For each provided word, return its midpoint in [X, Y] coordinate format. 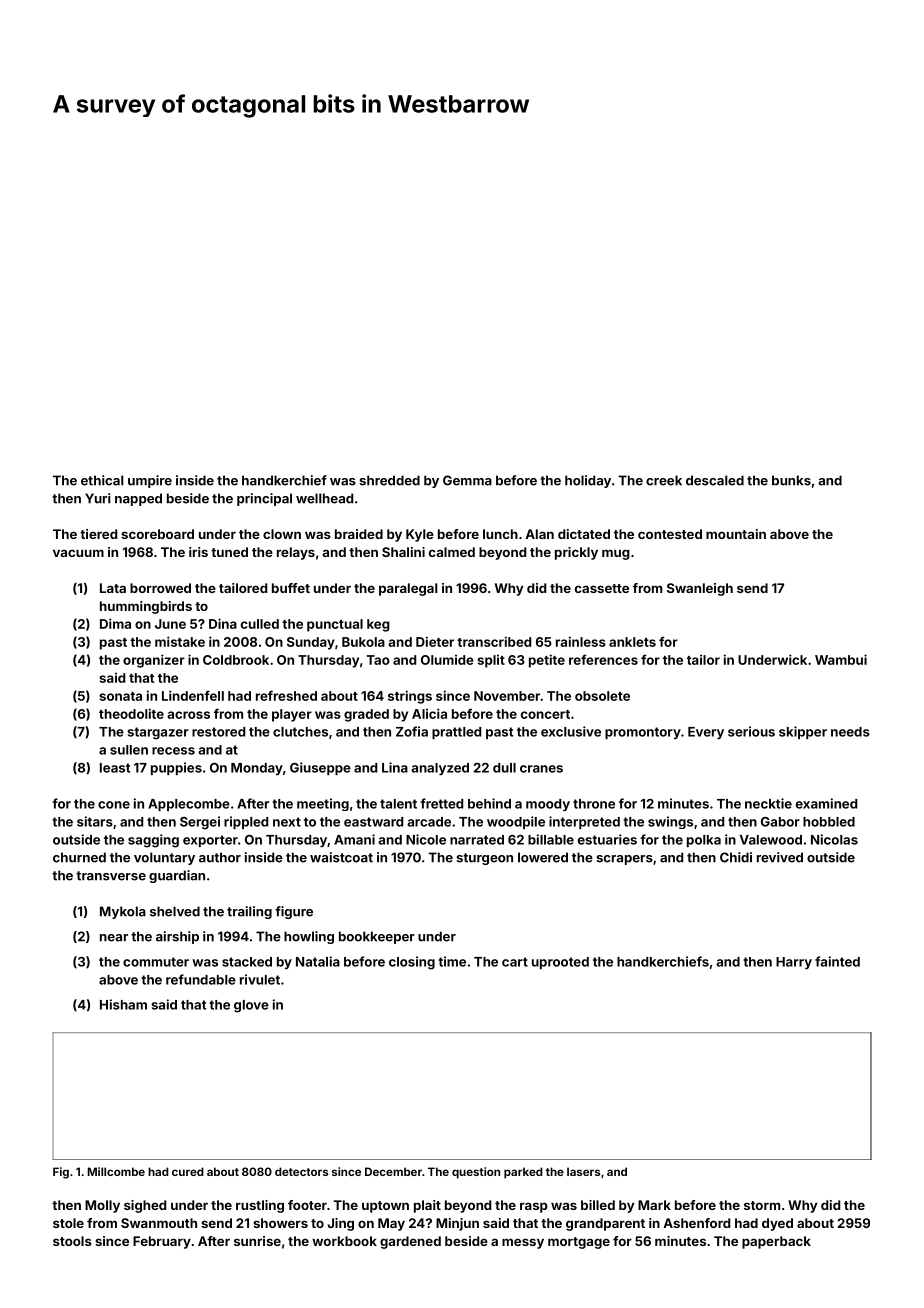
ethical [102, 480]
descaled [715, 480]
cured [188, 1171]
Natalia [318, 961]
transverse [111, 876]
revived [780, 857]
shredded [389, 480]
